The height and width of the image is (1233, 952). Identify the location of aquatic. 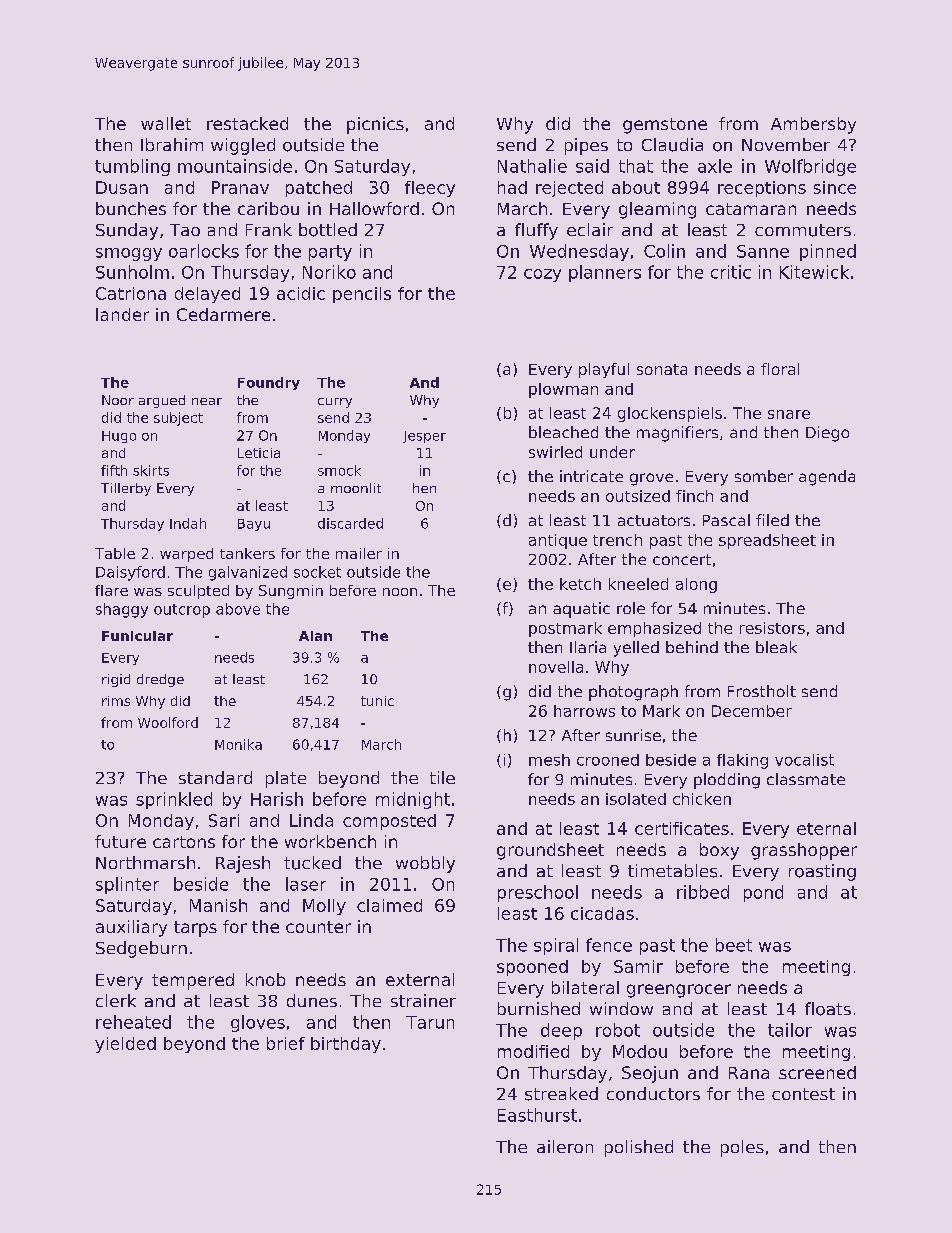
(581, 610).
